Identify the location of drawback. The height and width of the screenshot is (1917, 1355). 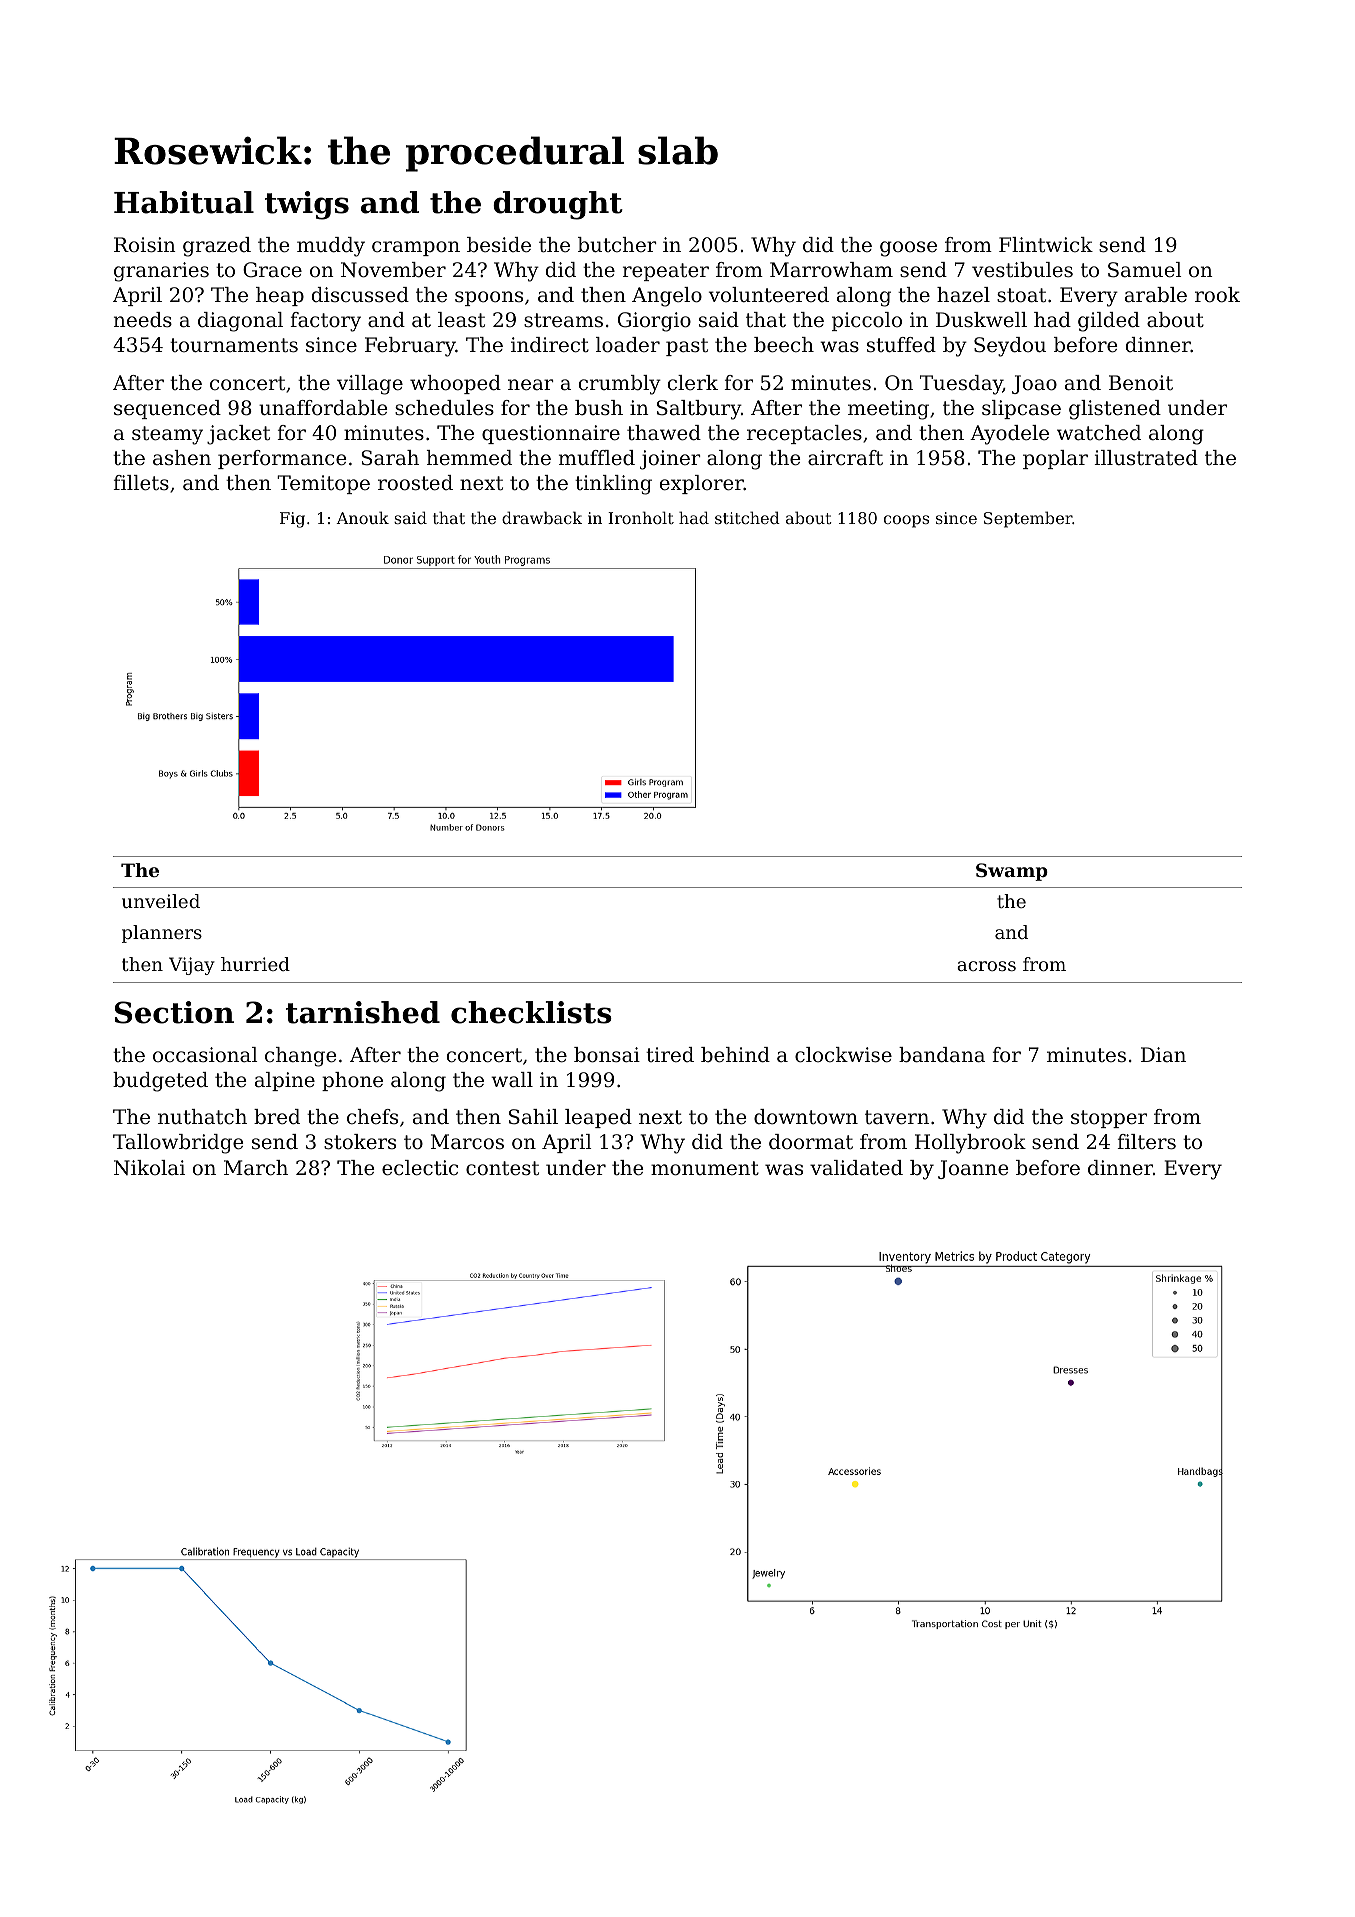
(542, 517).
